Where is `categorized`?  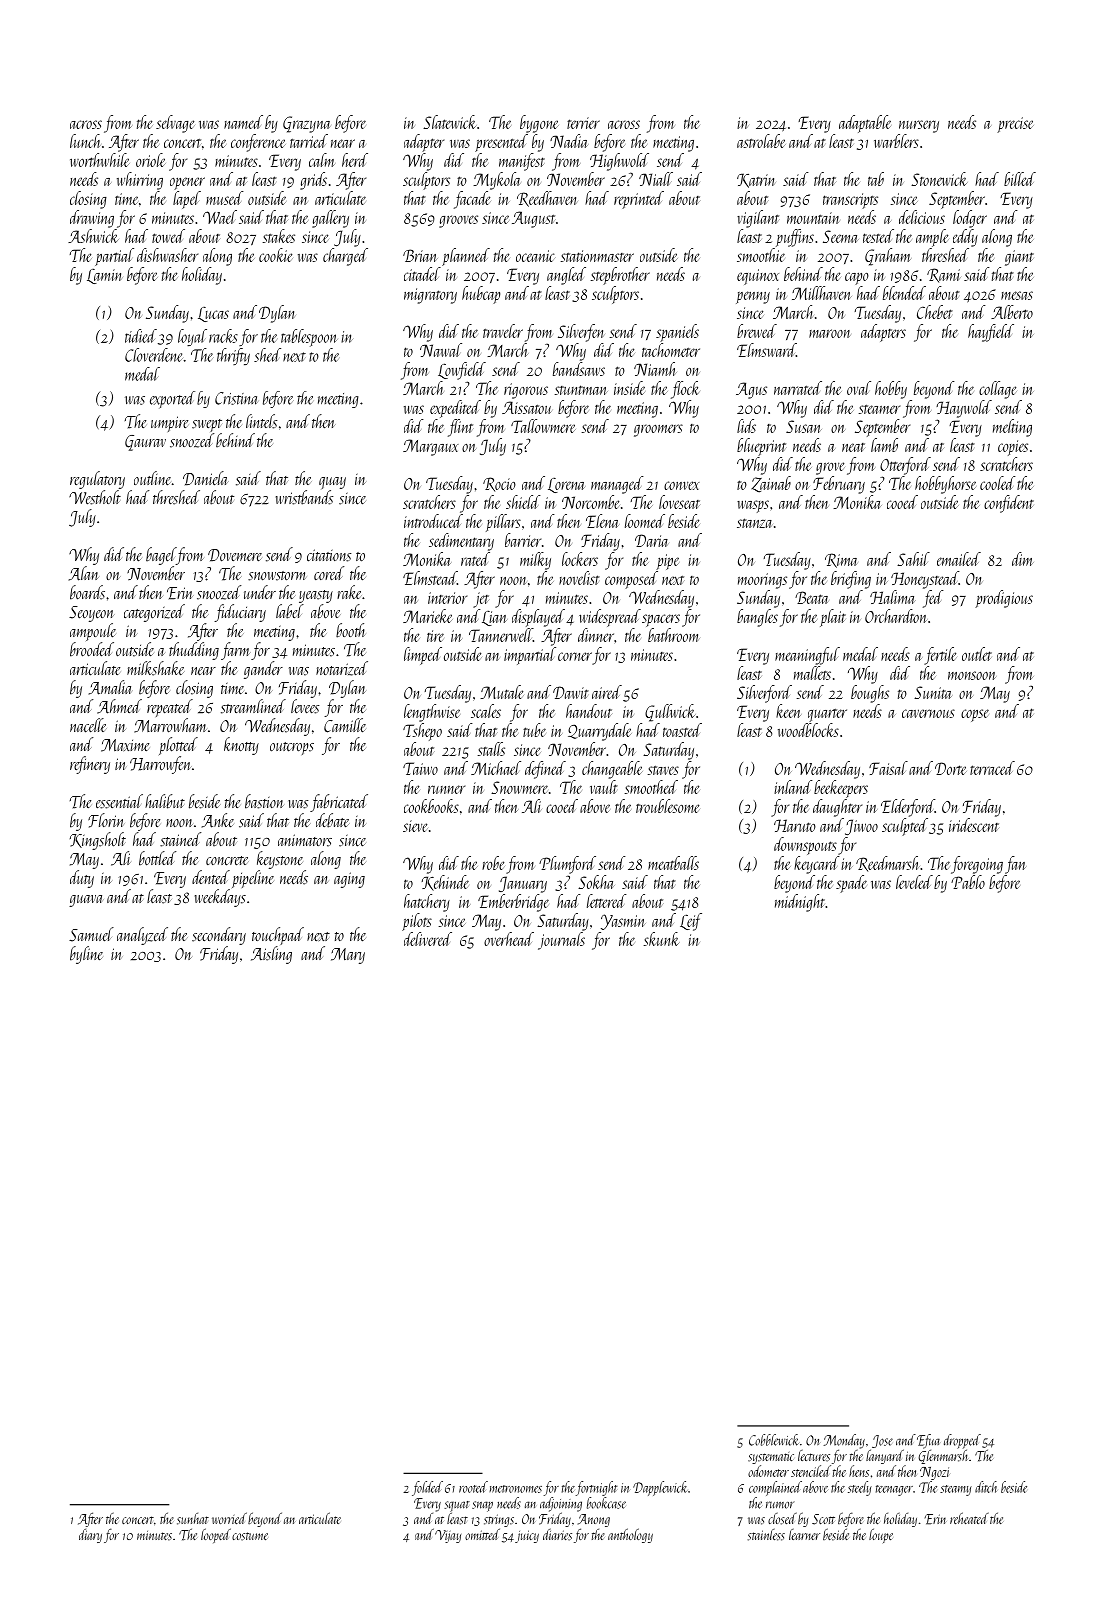 categorized is located at coordinates (154, 613).
